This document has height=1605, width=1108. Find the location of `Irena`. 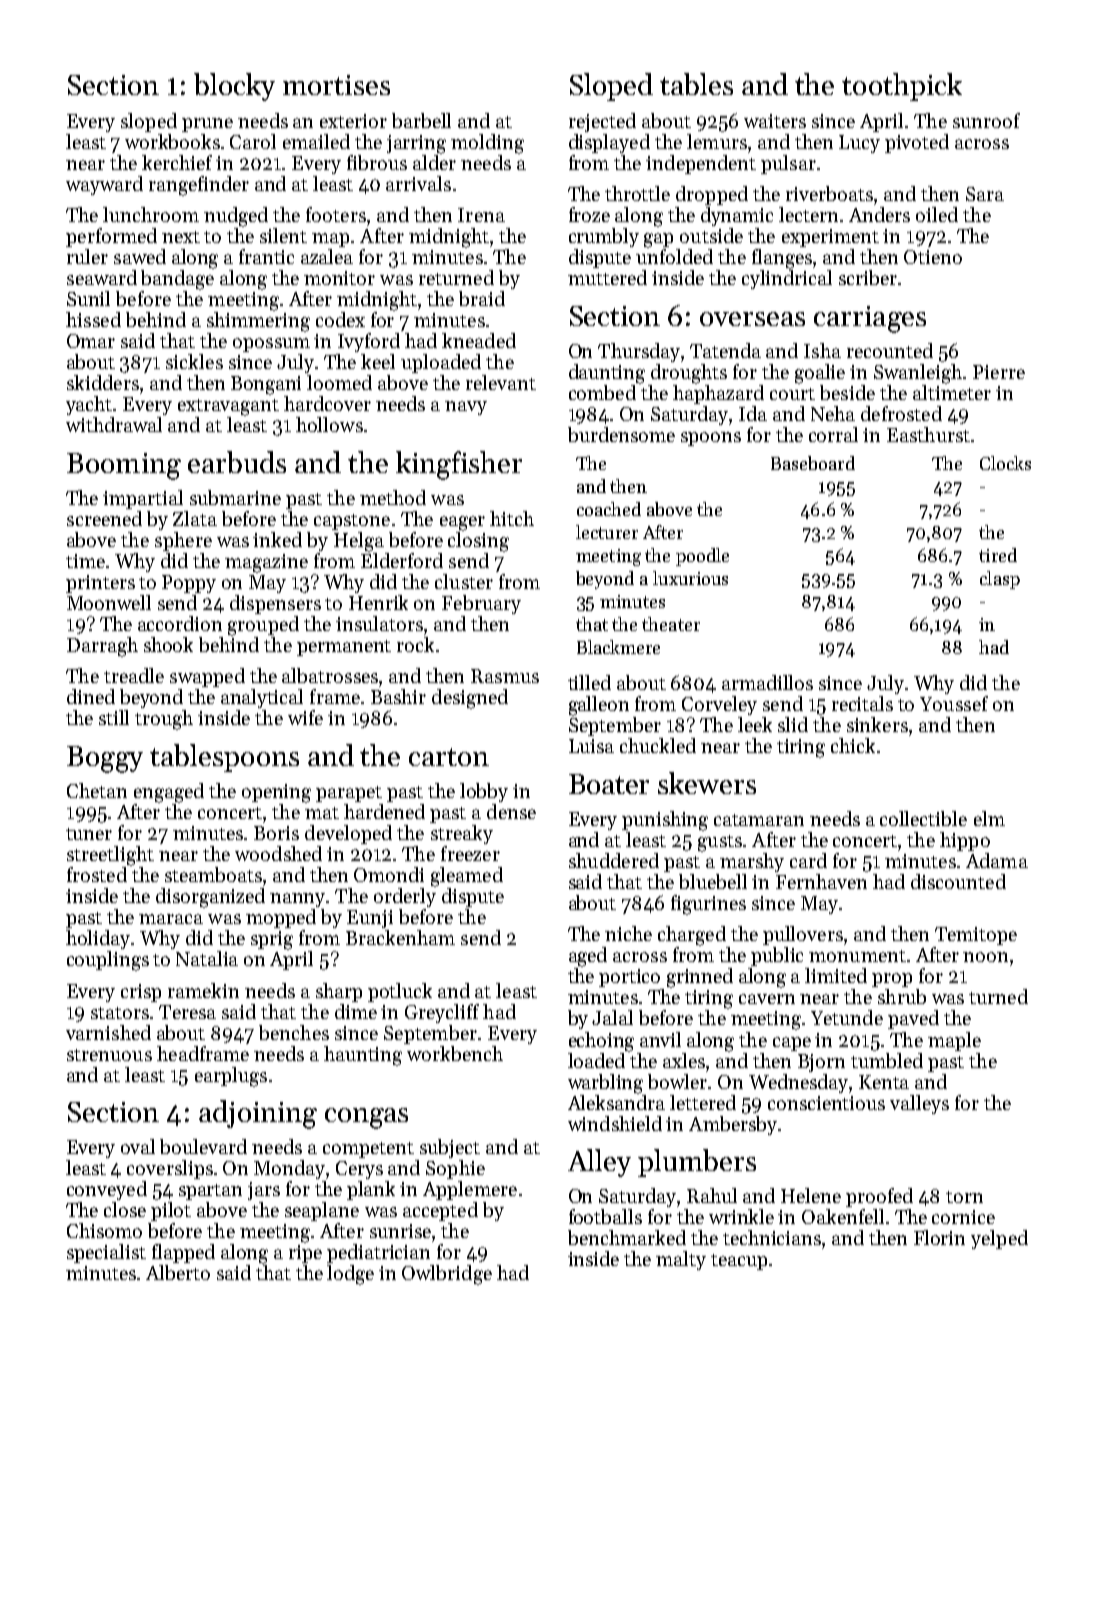

Irena is located at coordinates (481, 215).
